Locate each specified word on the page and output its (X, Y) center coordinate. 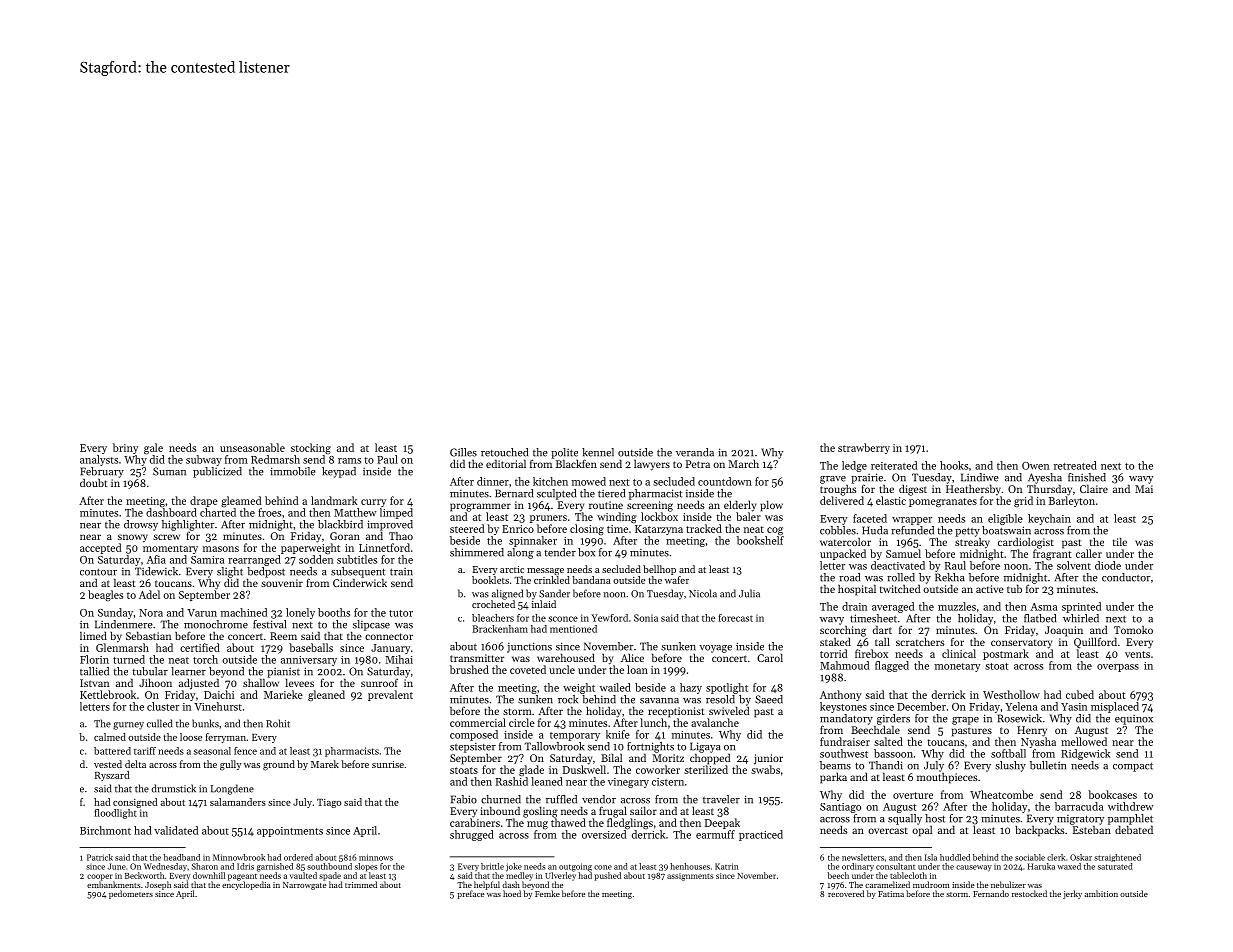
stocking (311, 448)
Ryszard (112, 776)
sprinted (1081, 607)
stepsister (473, 748)
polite (564, 453)
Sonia (646, 618)
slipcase (371, 625)
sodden (316, 559)
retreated (1075, 465)
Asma (1043, 607)
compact (1133, 767)
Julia (749, 593)
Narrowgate (305, 886)
